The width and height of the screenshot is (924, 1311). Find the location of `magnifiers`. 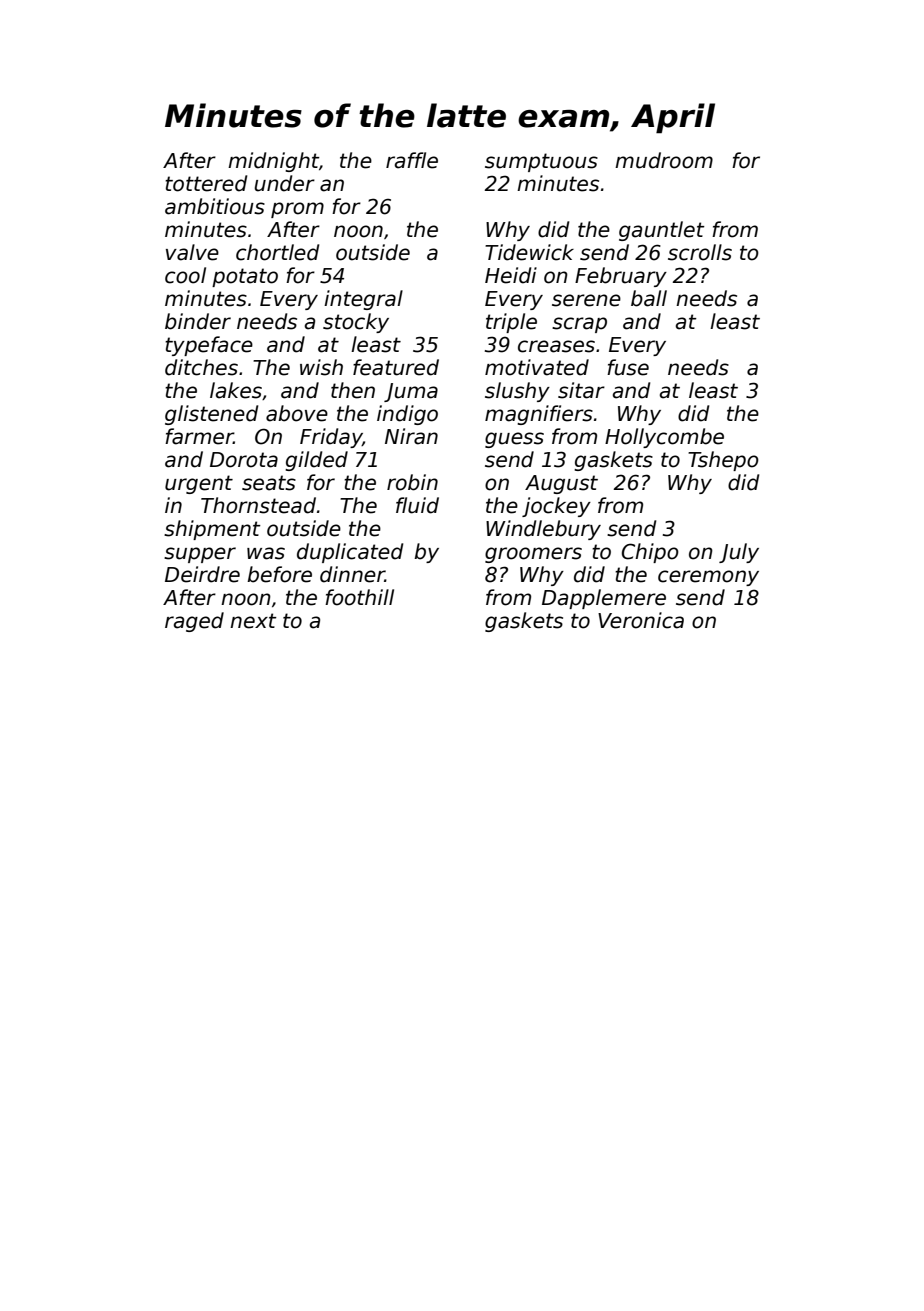

magnifiers is located at coordinates (539, 415).
